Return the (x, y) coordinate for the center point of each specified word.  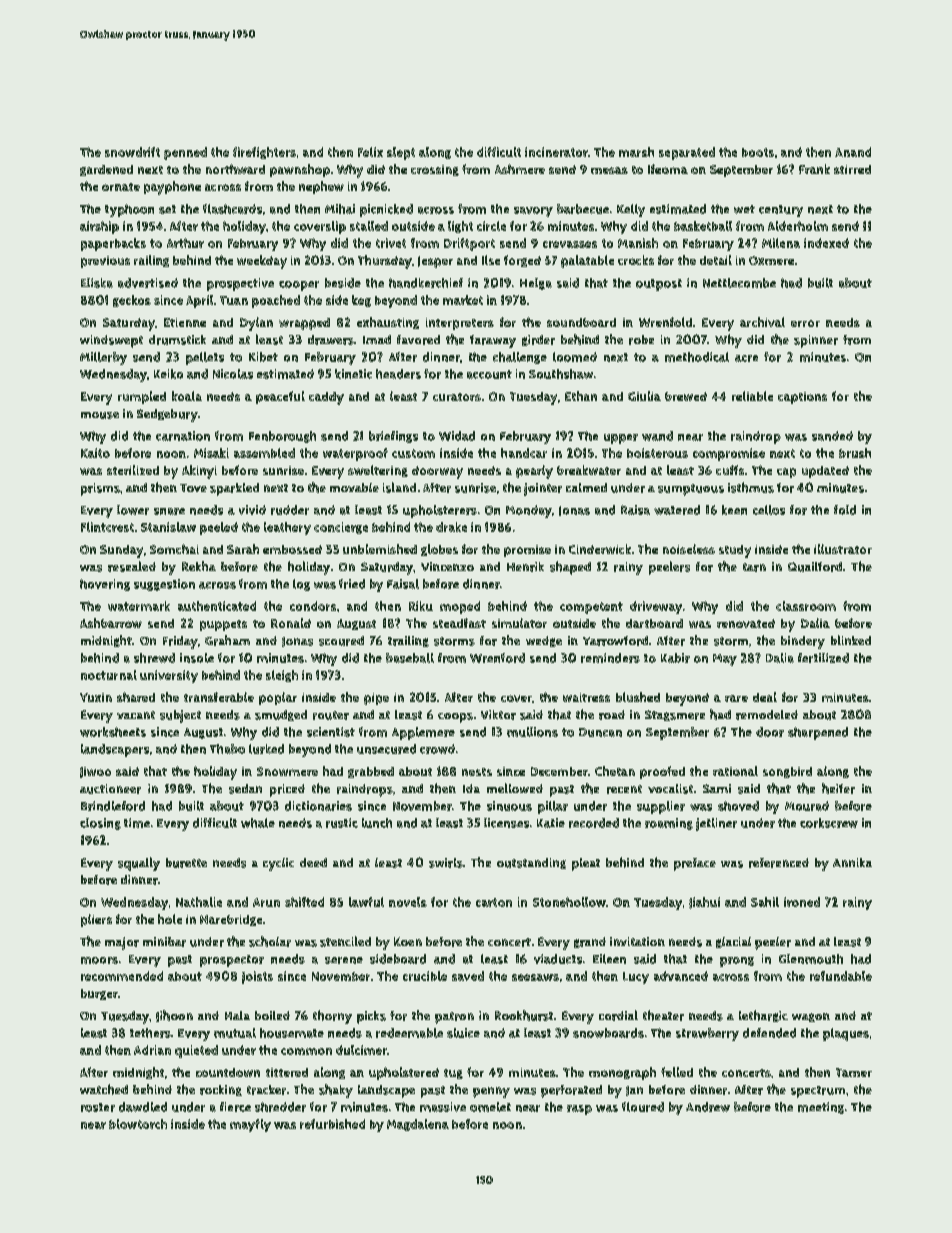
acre (746, 358)
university (169, 676)
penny (491, 1092)
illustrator (843, 549)
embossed (292, 549)
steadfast (459, 623)
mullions (532, 732)
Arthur (185, 243)
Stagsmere (675, 715)
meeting (821, 1108)
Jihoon (174, 1016)
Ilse (491, 260)
